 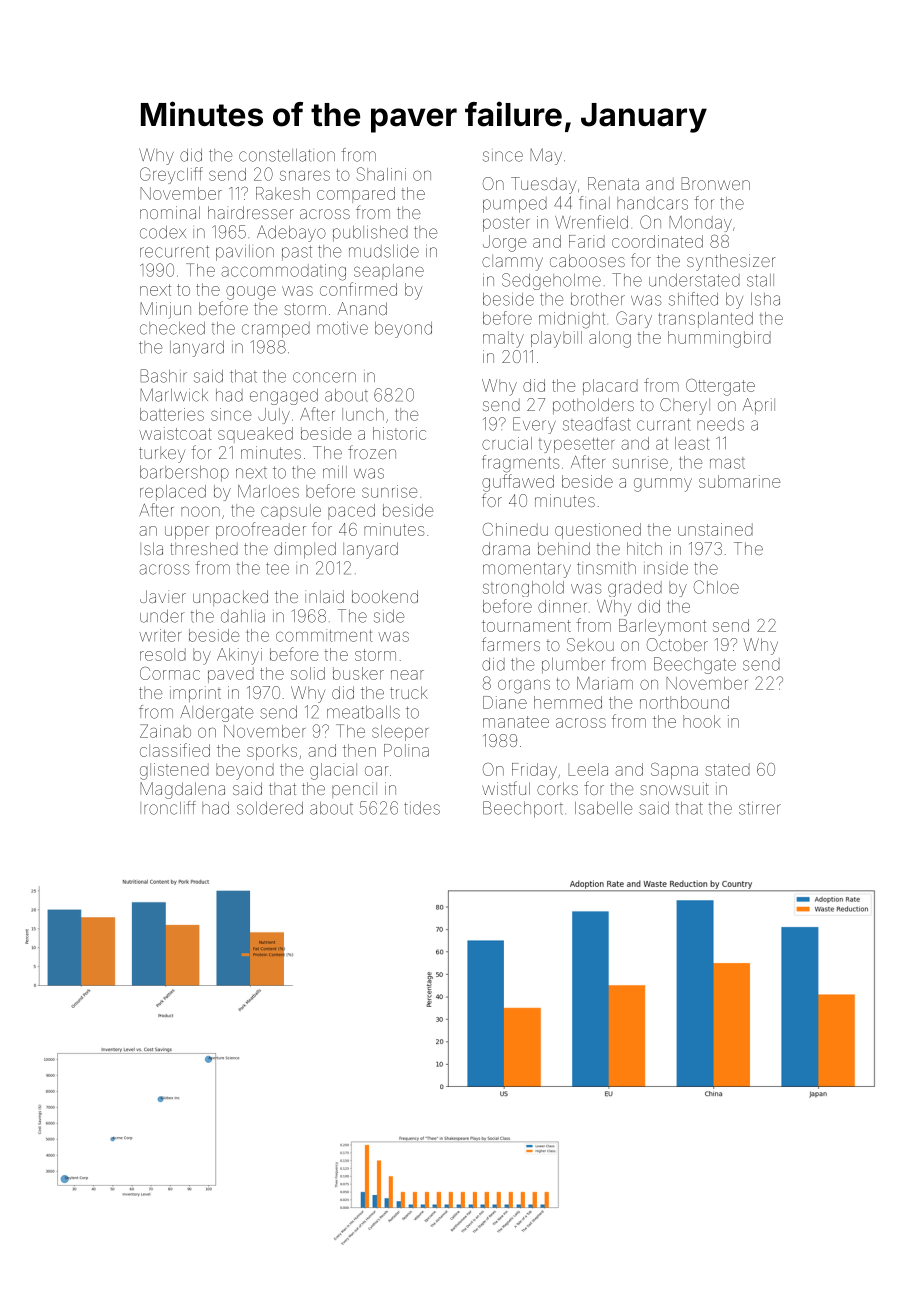 What do you see at coordinates (287, 155) in the screenshot?
I see `constellation` at bounding box center [287, 155].
